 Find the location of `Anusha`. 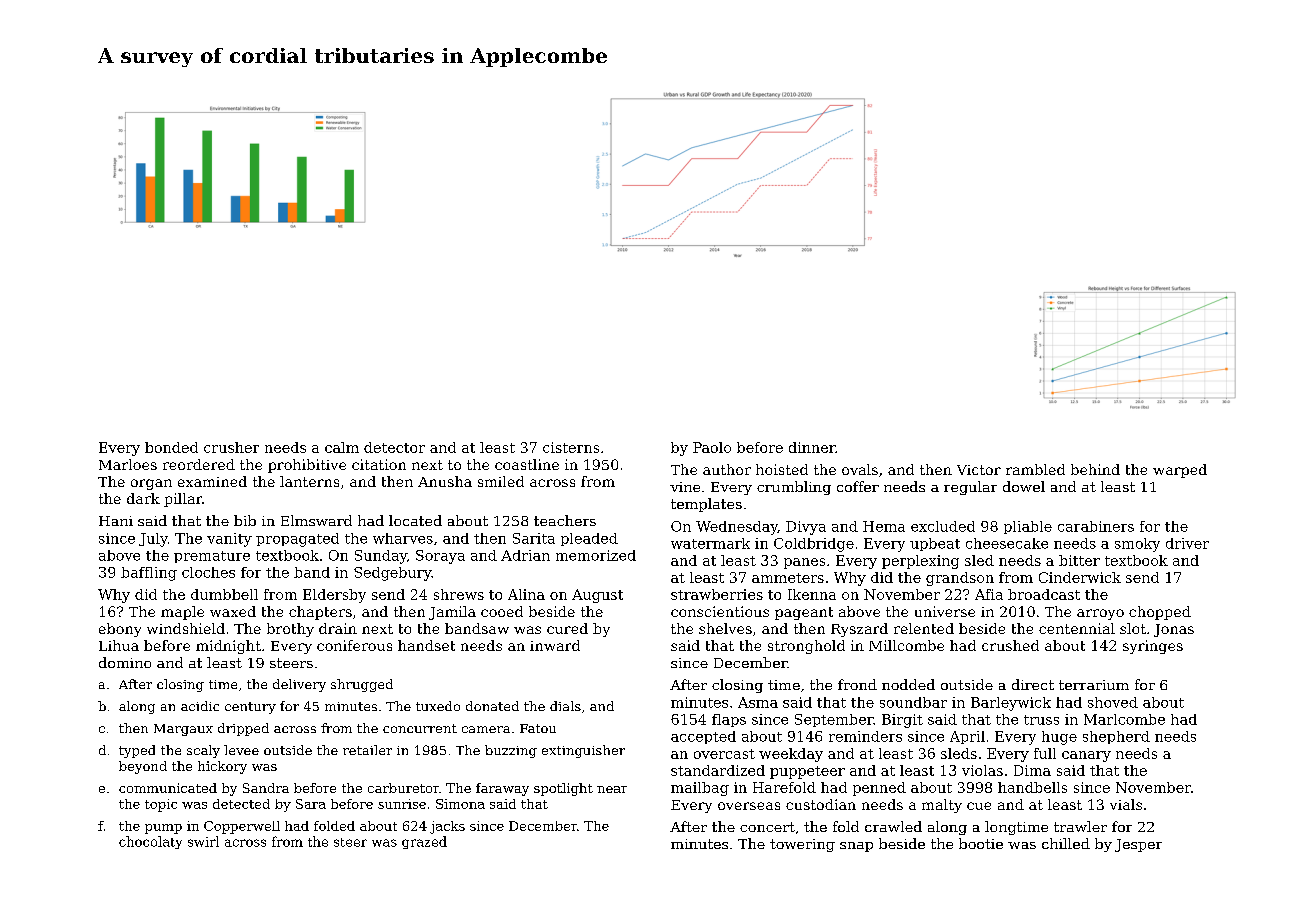

Anusha is located at coordinates (445, 481).
